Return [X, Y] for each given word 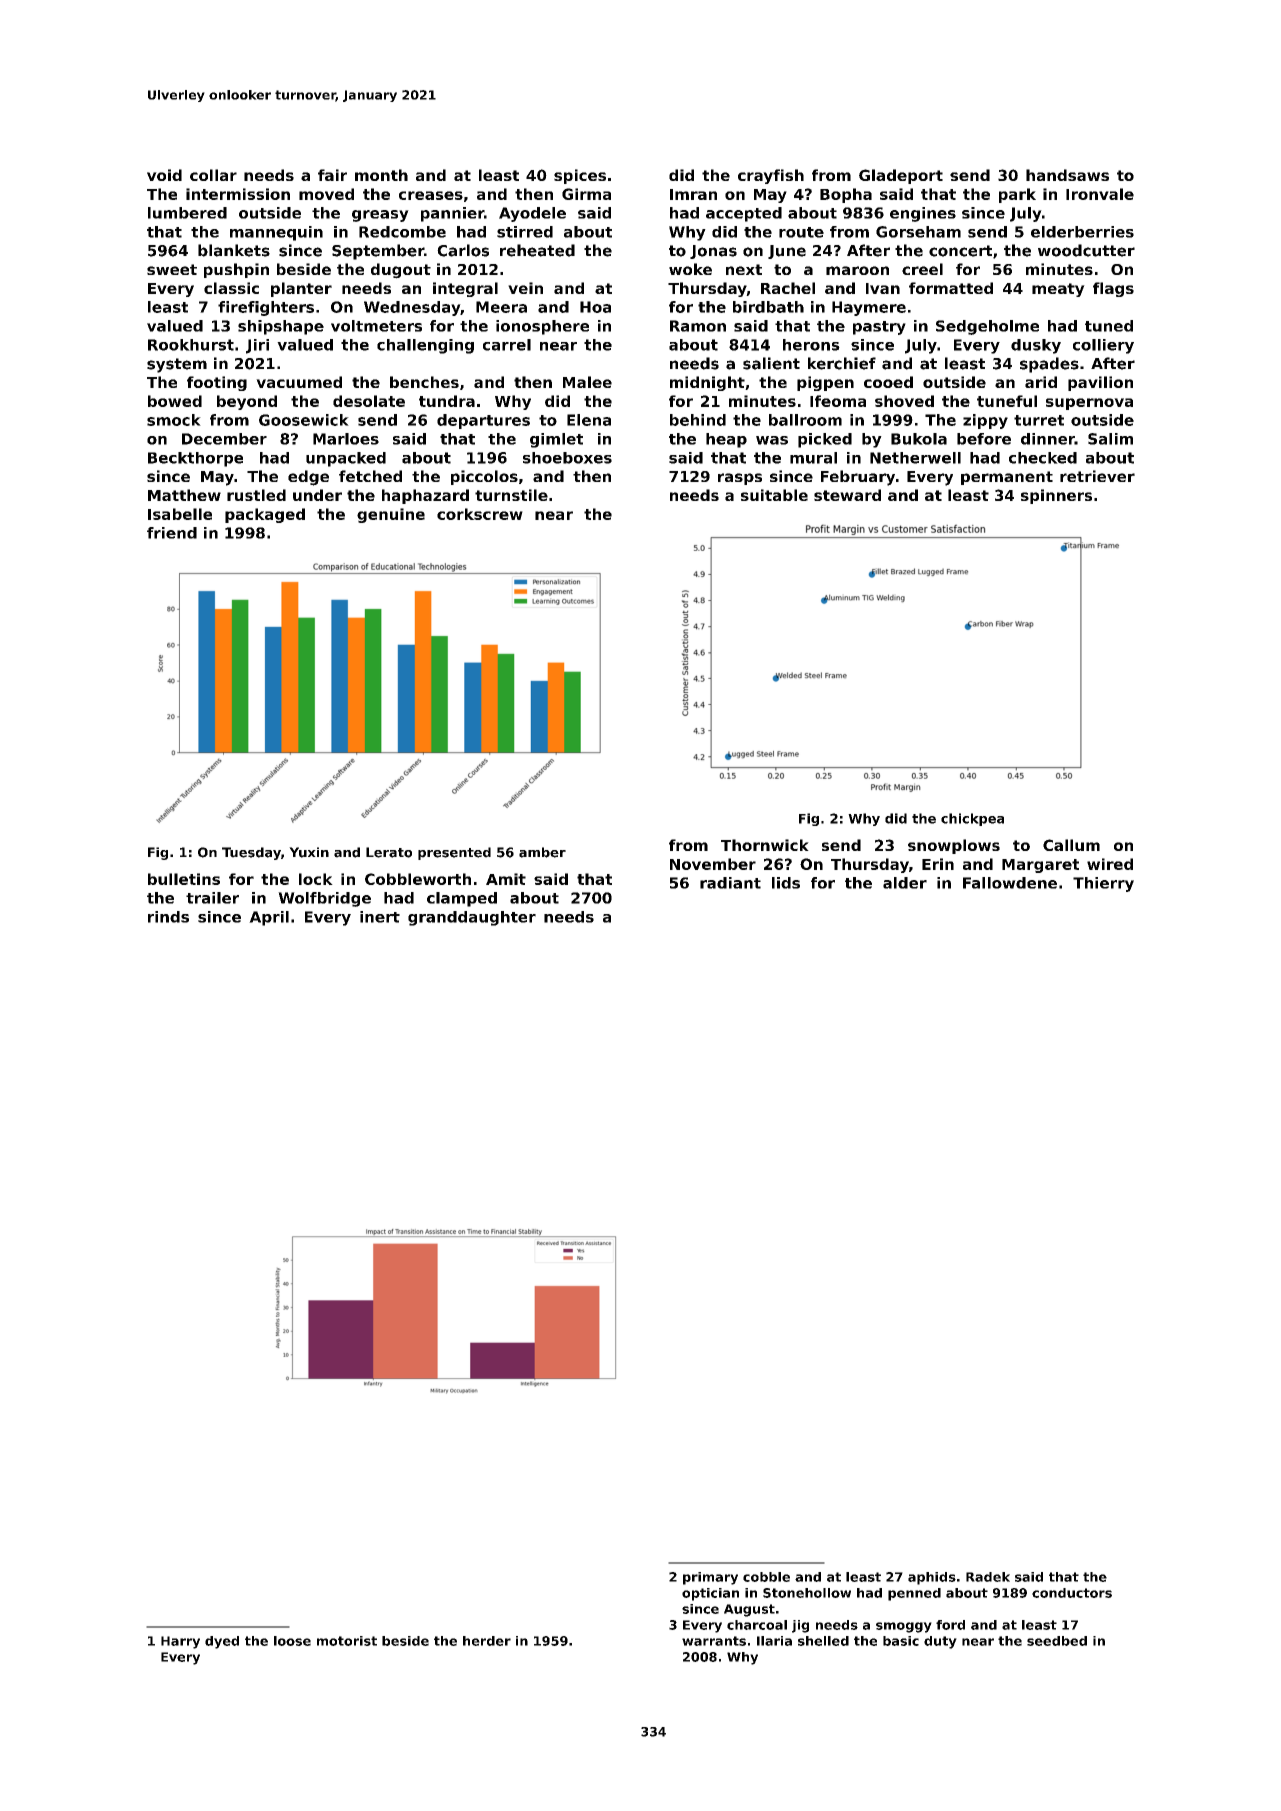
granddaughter [472, 918]
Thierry [1103, 884]
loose [292, 1641]
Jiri [257, 346]
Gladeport [901, 176]
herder [487, 1641]
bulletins [184, 879]
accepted [744, 214]
